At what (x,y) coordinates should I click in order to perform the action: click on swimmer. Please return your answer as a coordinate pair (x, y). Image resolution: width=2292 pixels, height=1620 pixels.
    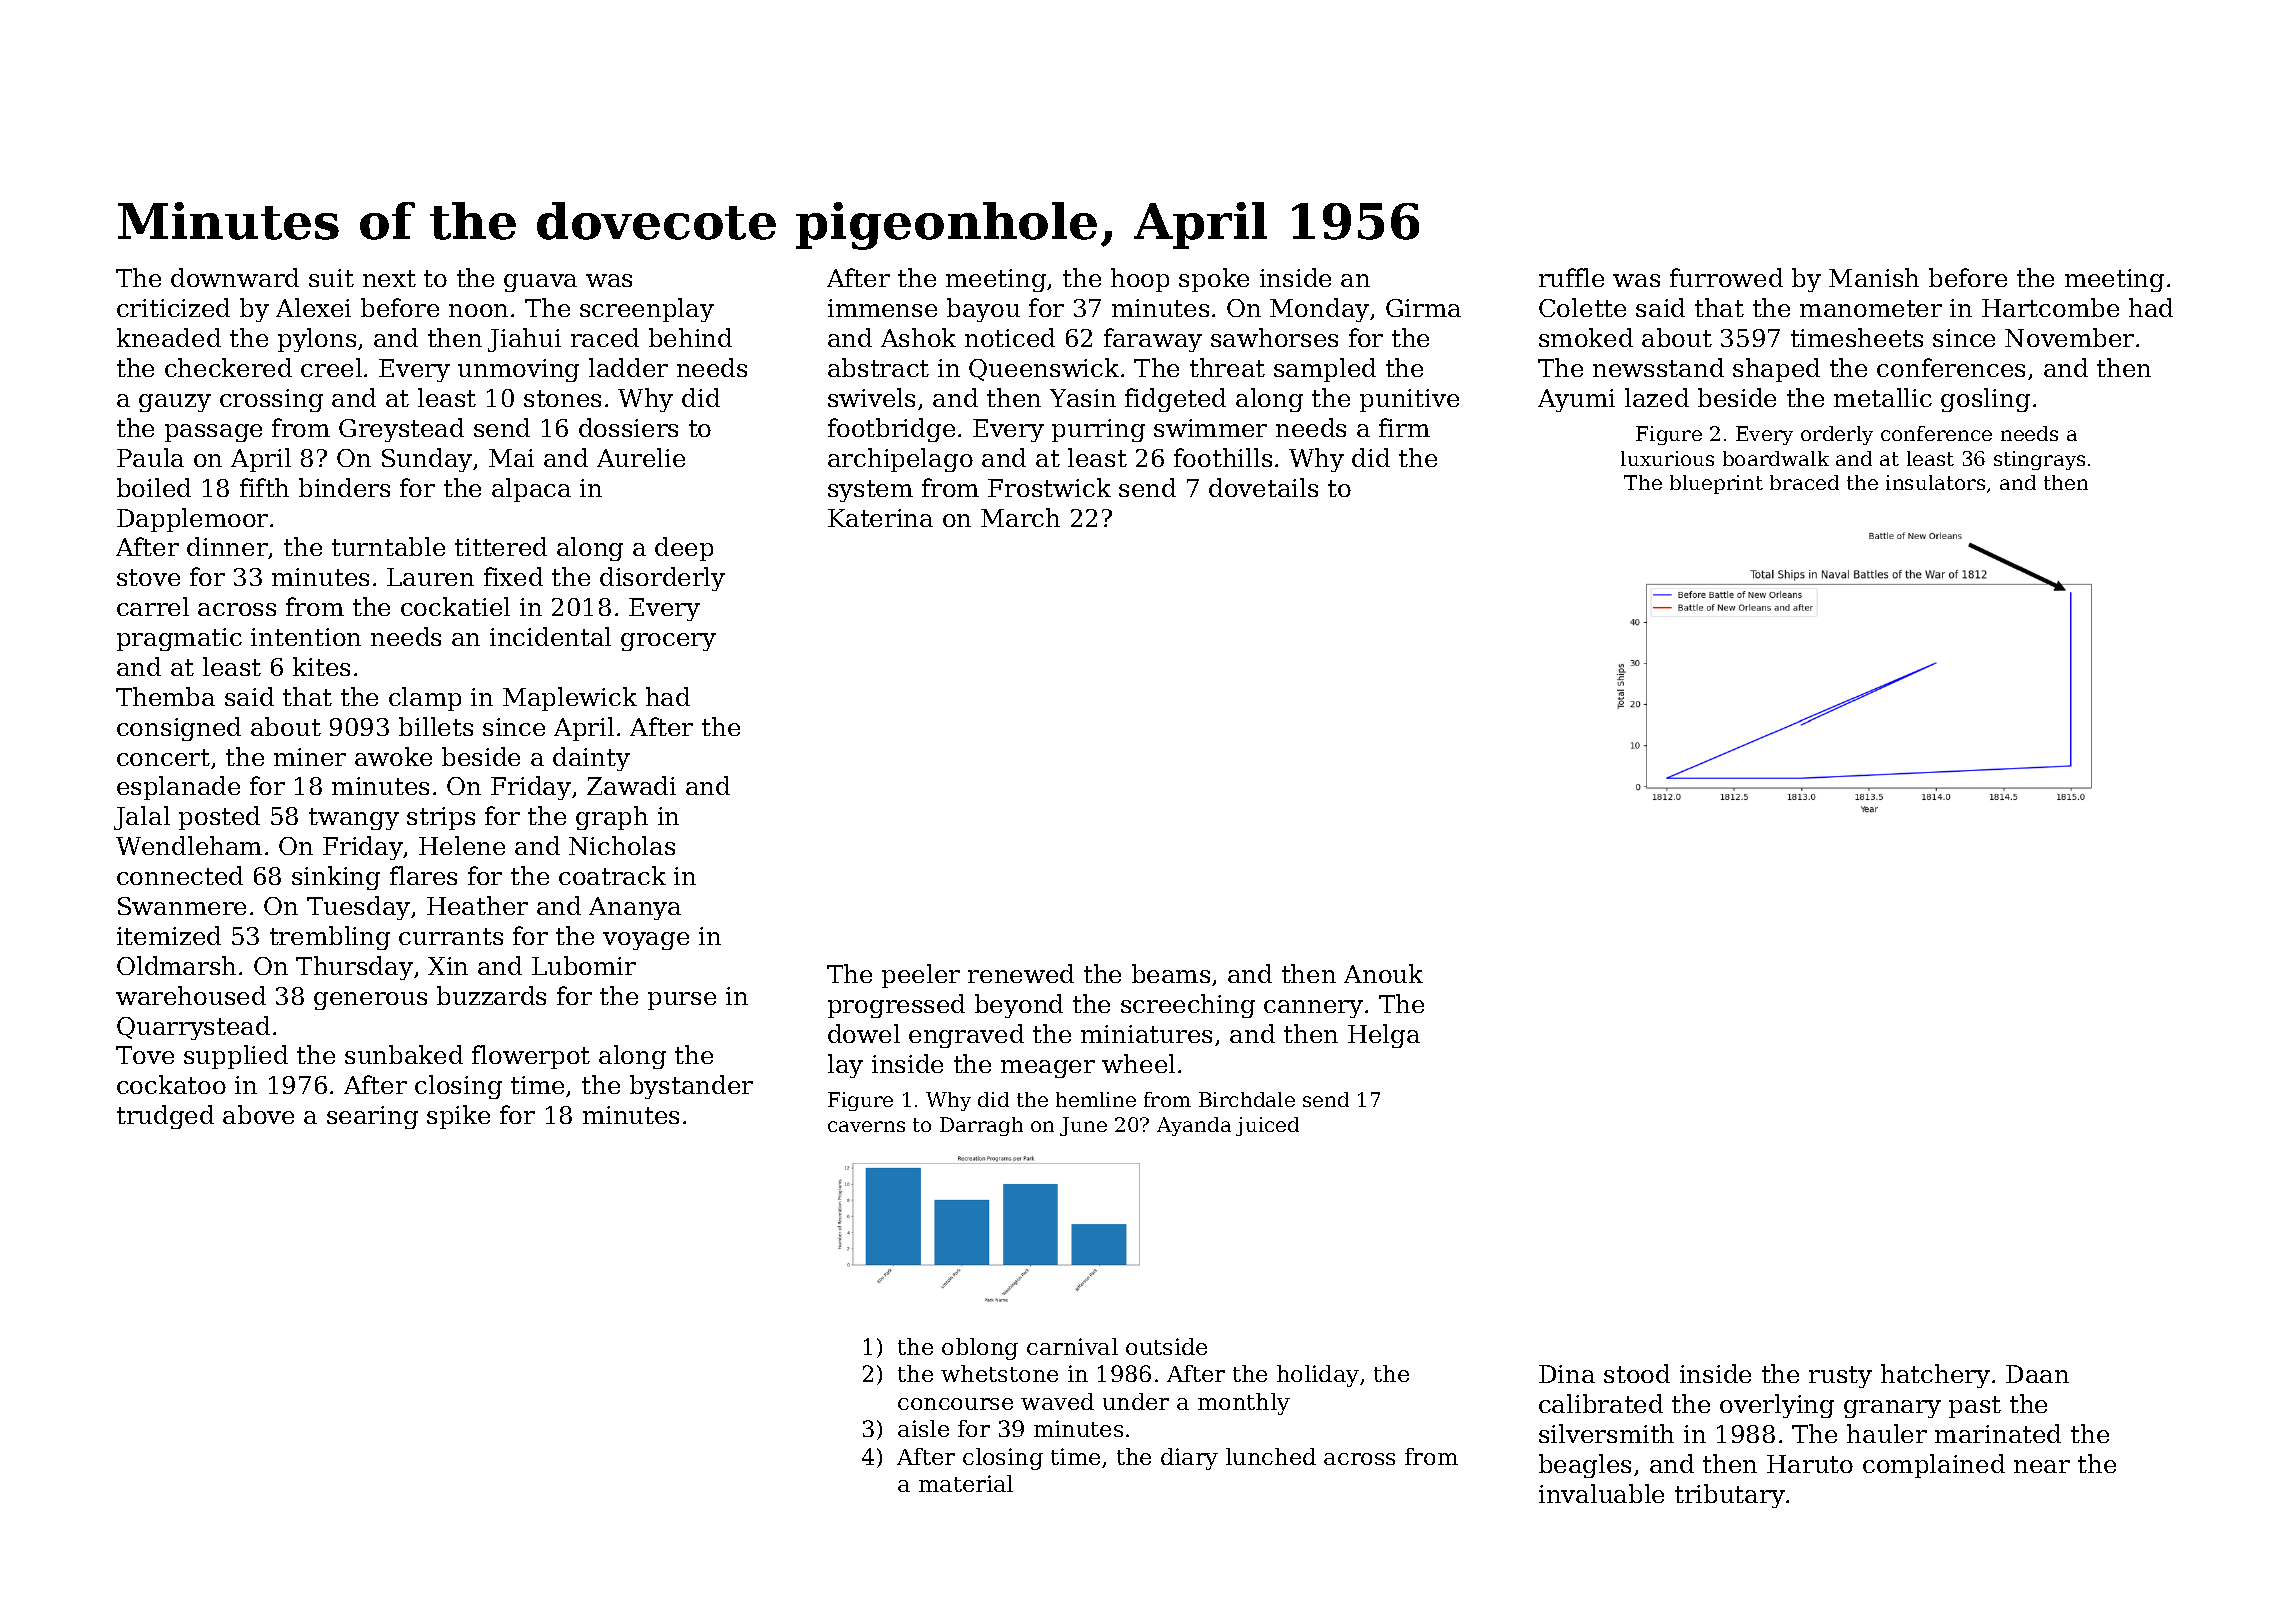
    Looking at the image, I should click on (1210, 428).
